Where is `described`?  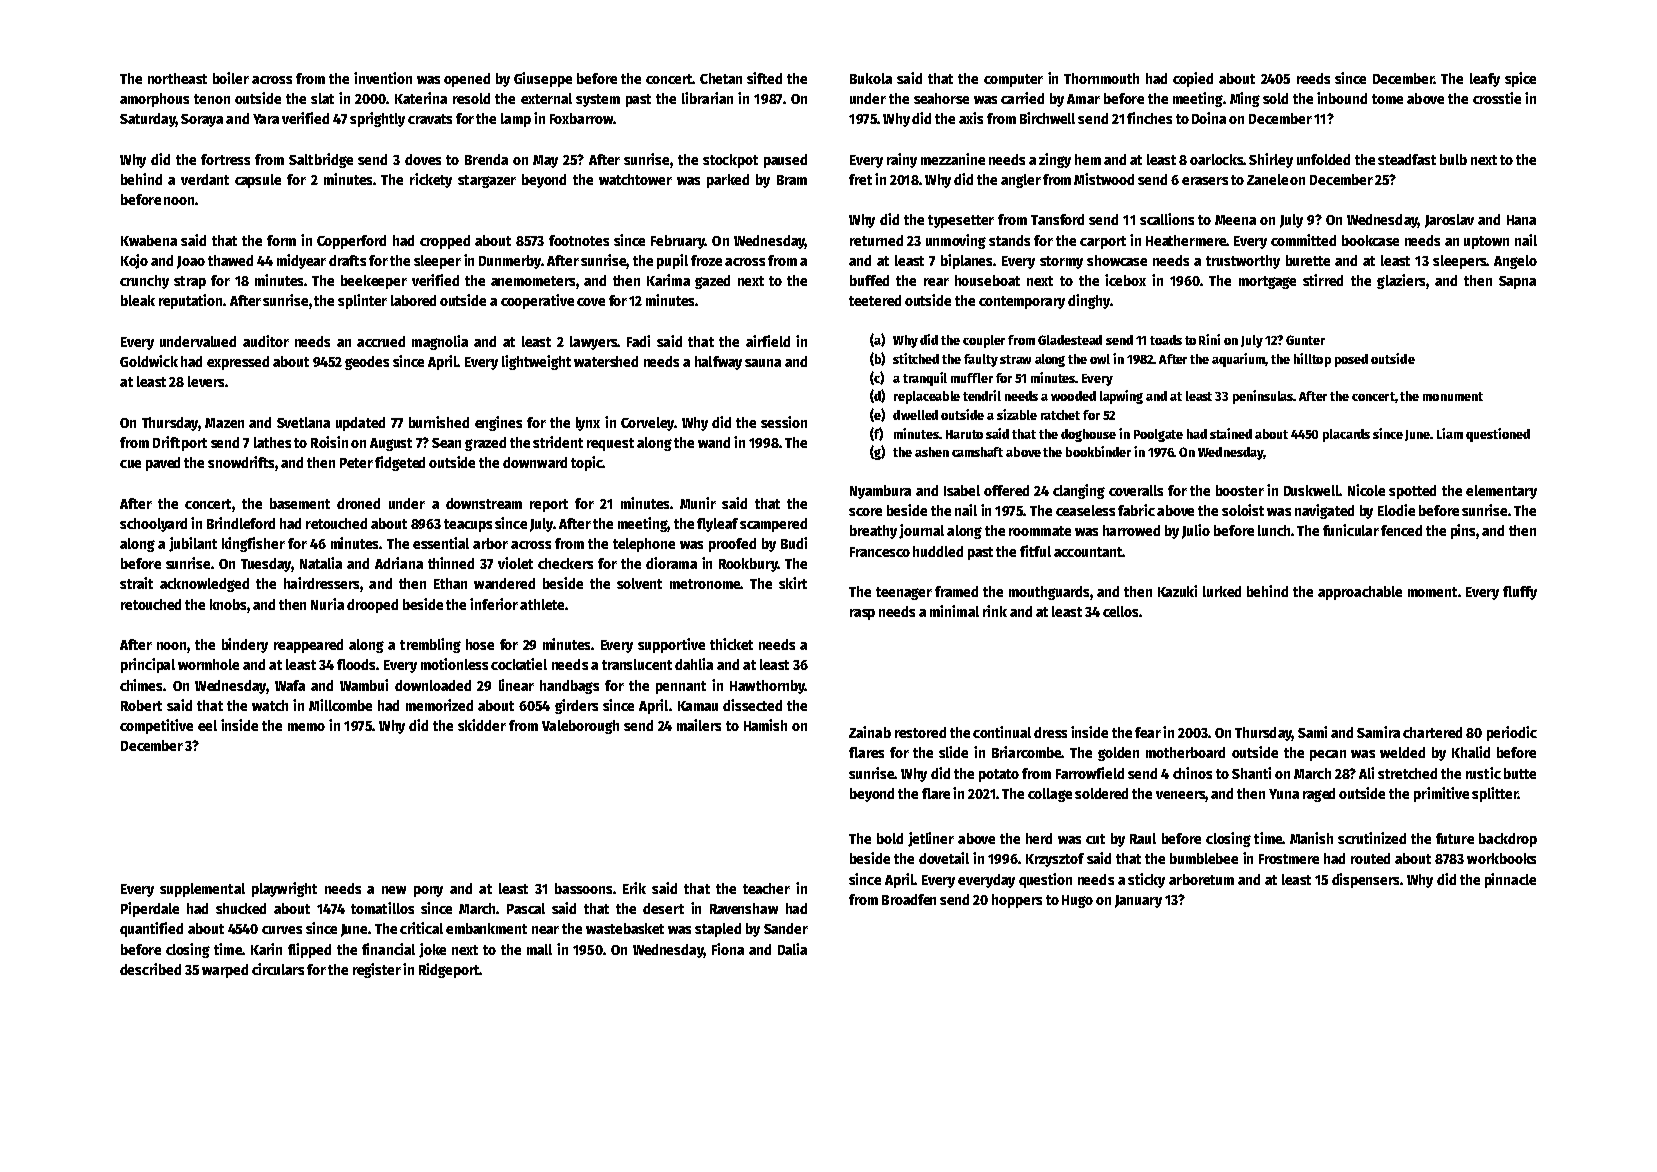
described is located at coordinates (150, 969).
